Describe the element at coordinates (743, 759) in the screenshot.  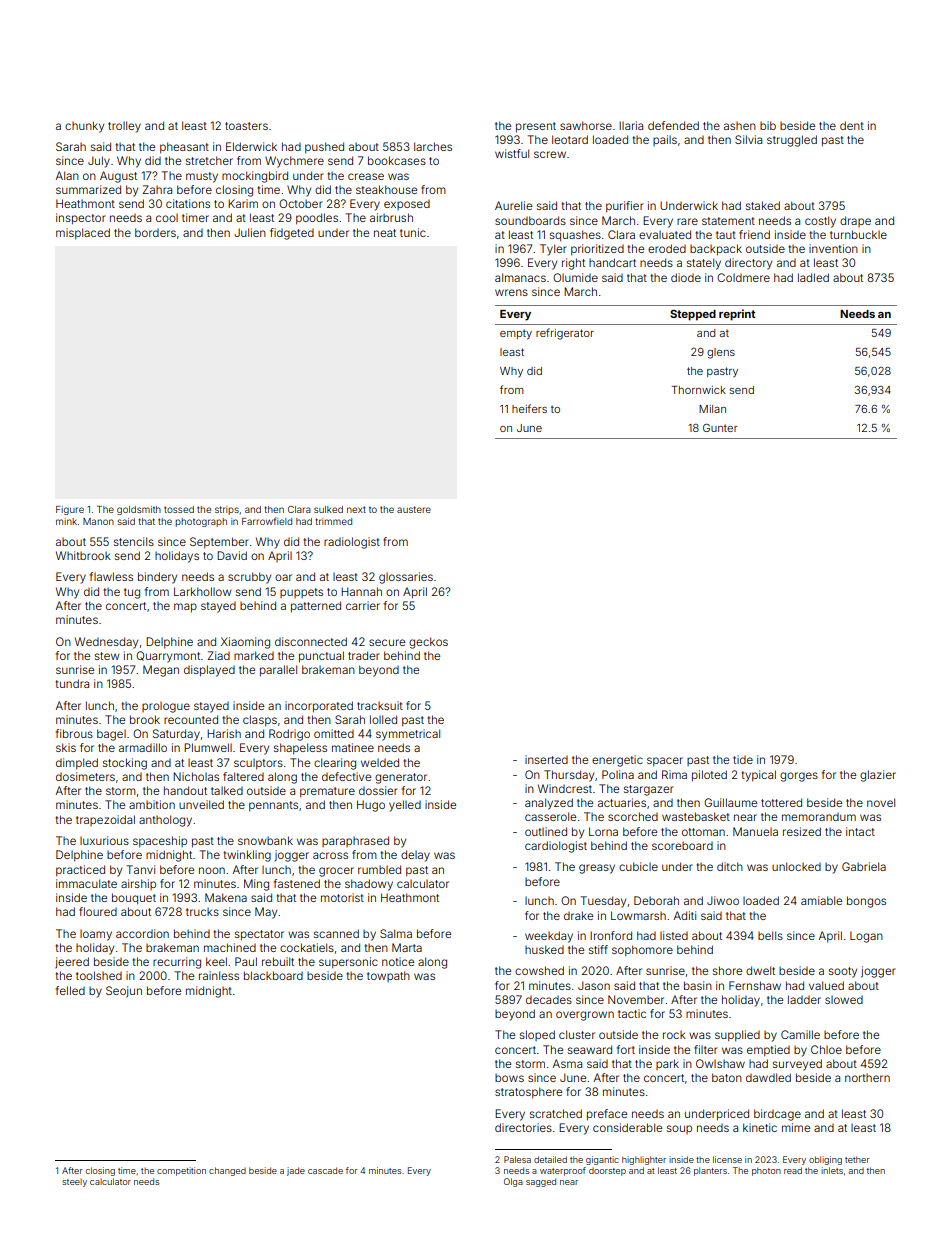
I see `tide` at that location.
